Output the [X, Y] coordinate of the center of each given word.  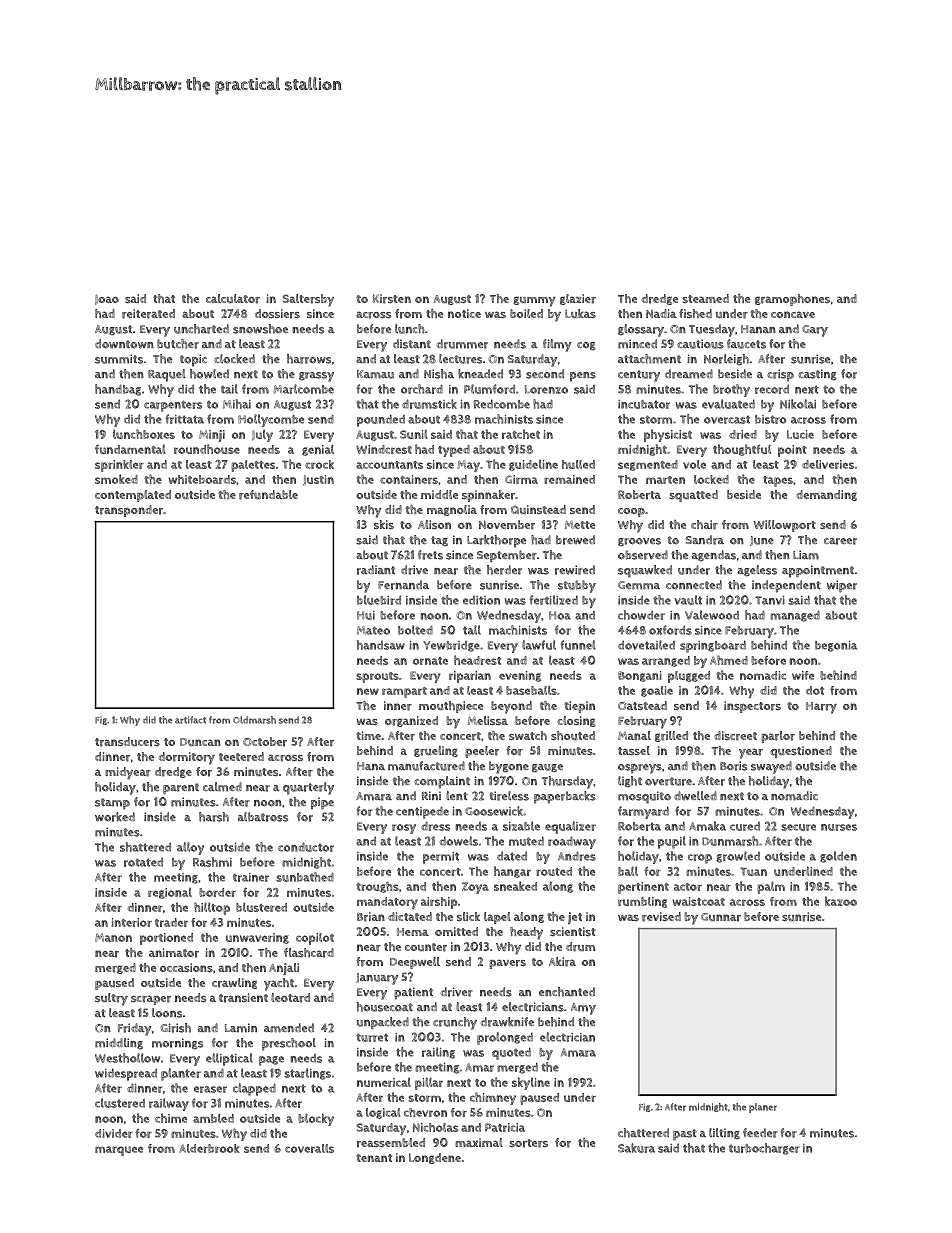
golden [838, 857]
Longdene [435, 1158]
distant [412, 344]
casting [817, 374]
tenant [374, 1158]
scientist [573, 931]
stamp [112, 804]
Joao [107, 300]
